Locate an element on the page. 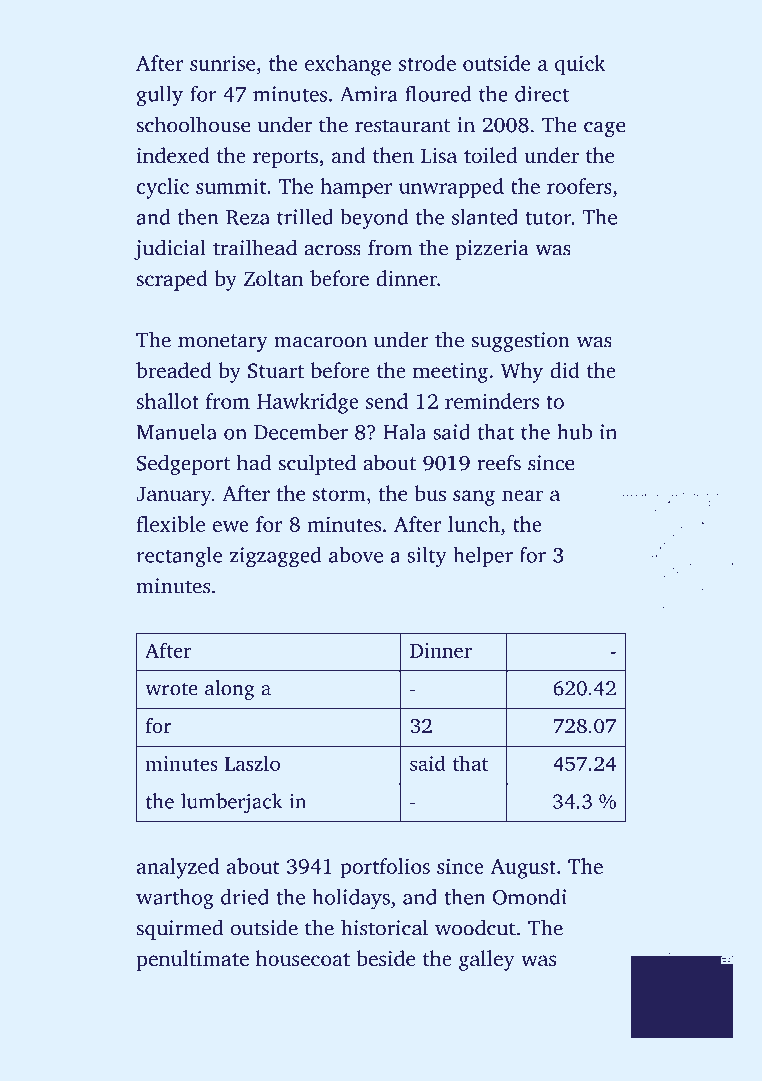  strode is located at coordinates (427, 63).
